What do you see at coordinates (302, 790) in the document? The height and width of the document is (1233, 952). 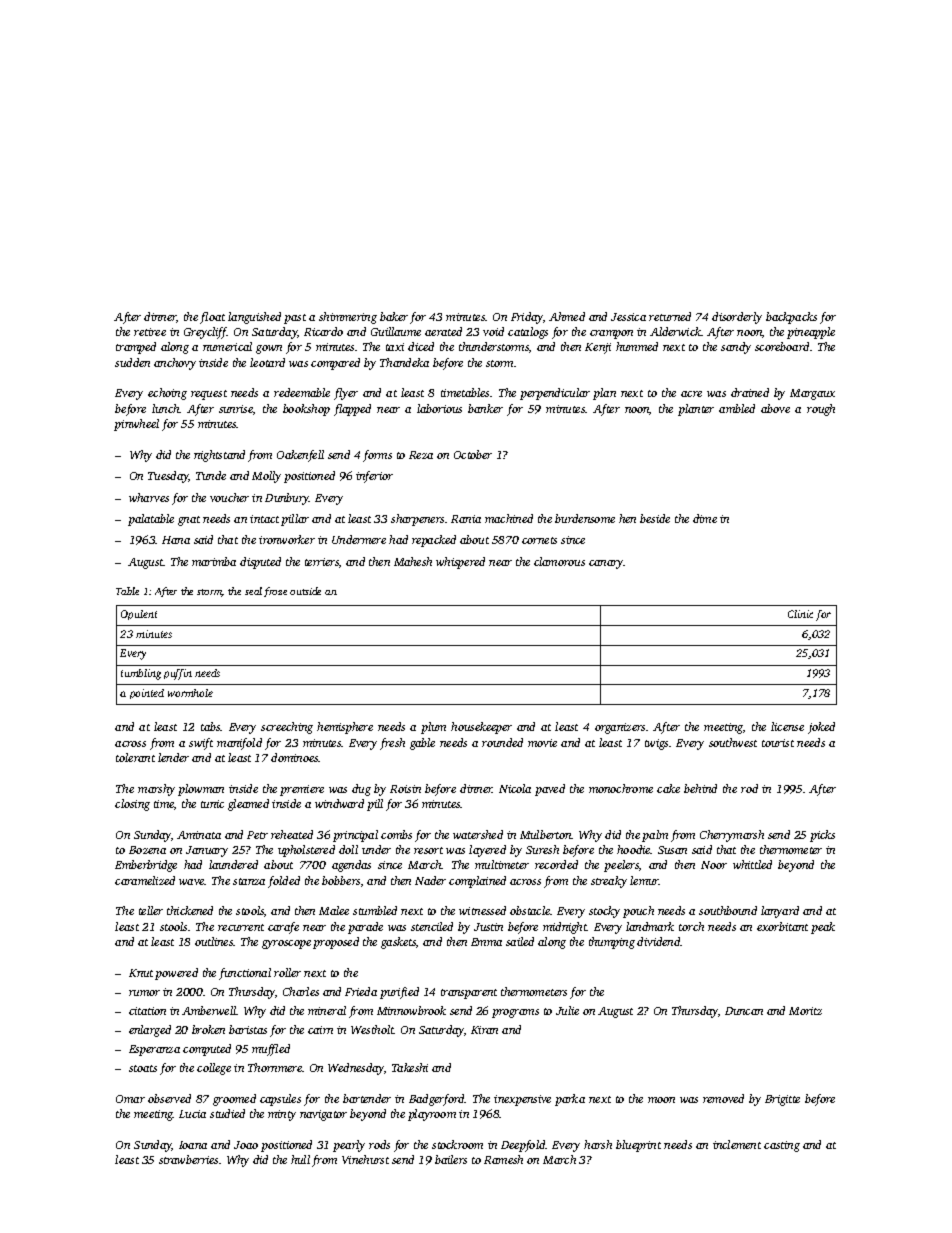 I see `premiere` at bounding box center [302, 790].
